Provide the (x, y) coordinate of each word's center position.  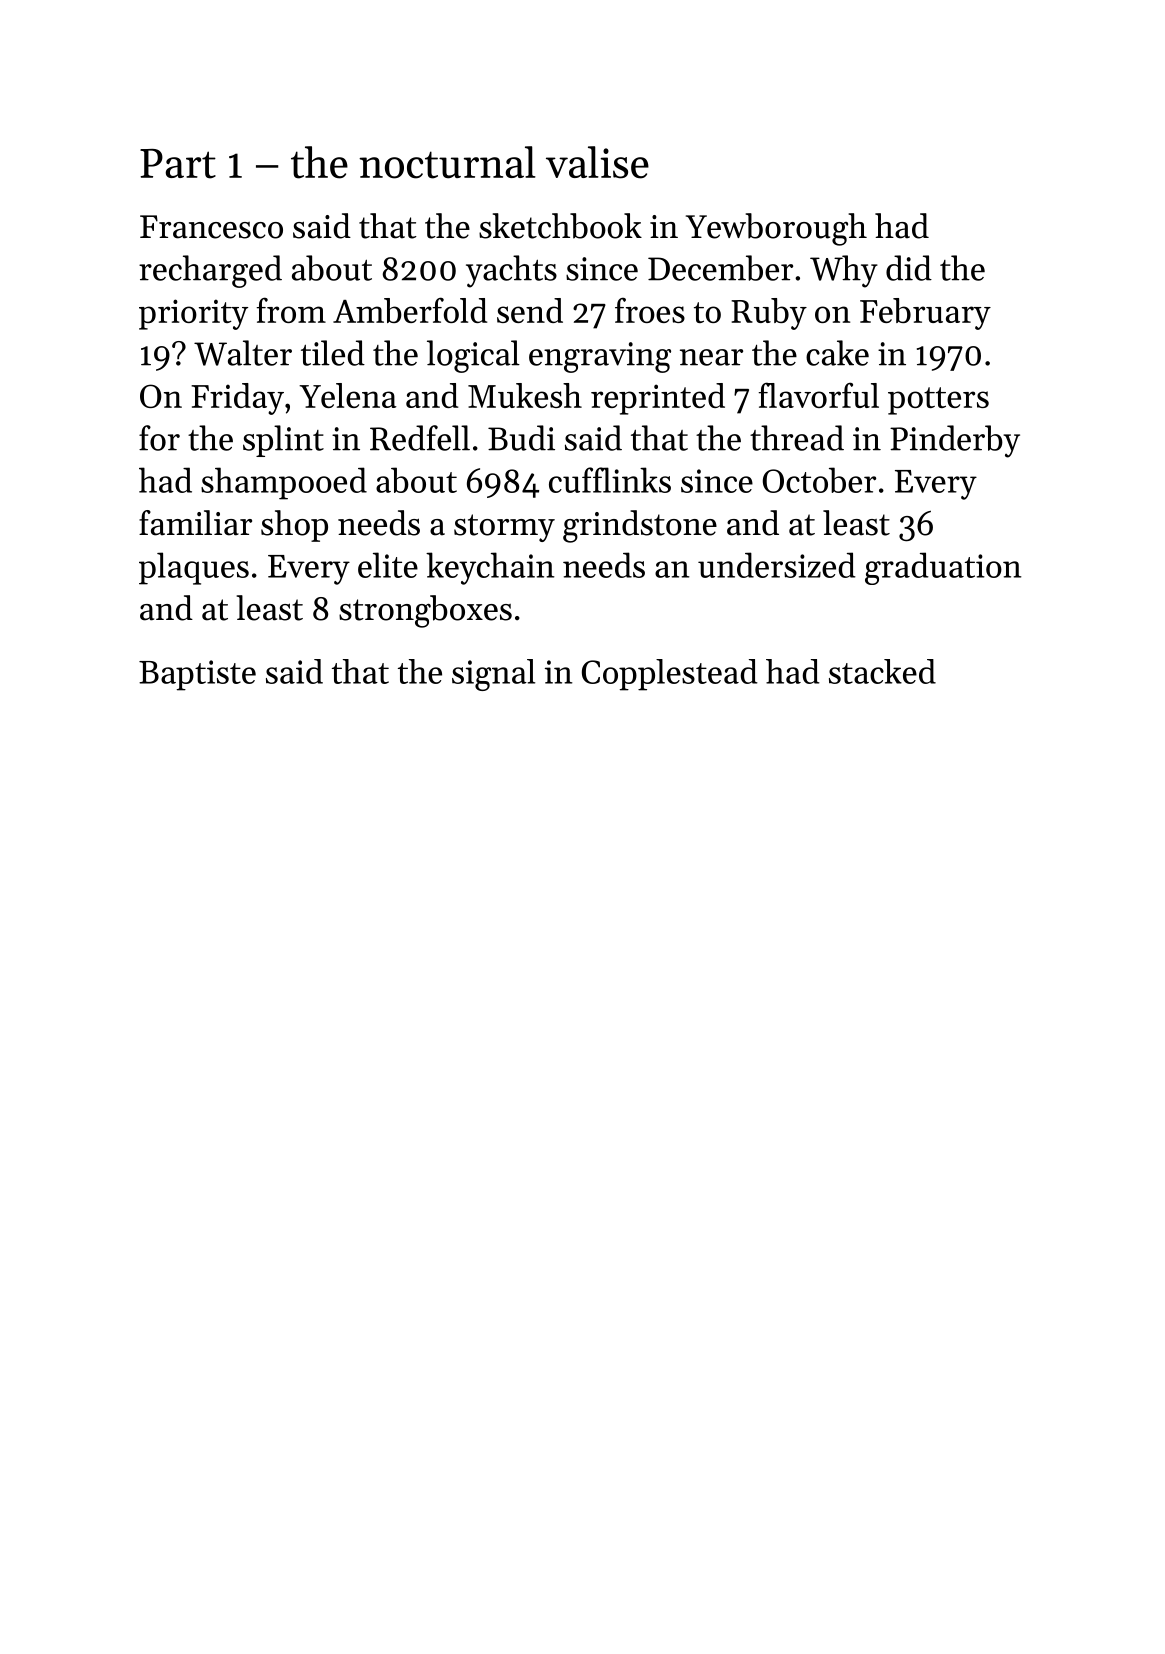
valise (597, 162)
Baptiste (197, 675)
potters (938, 401)
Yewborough (776, 229)
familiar (195, 523)
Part (178, 164)
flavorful (819, 395)
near (711, 357)
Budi (521, 438)
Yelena (348, 395)
